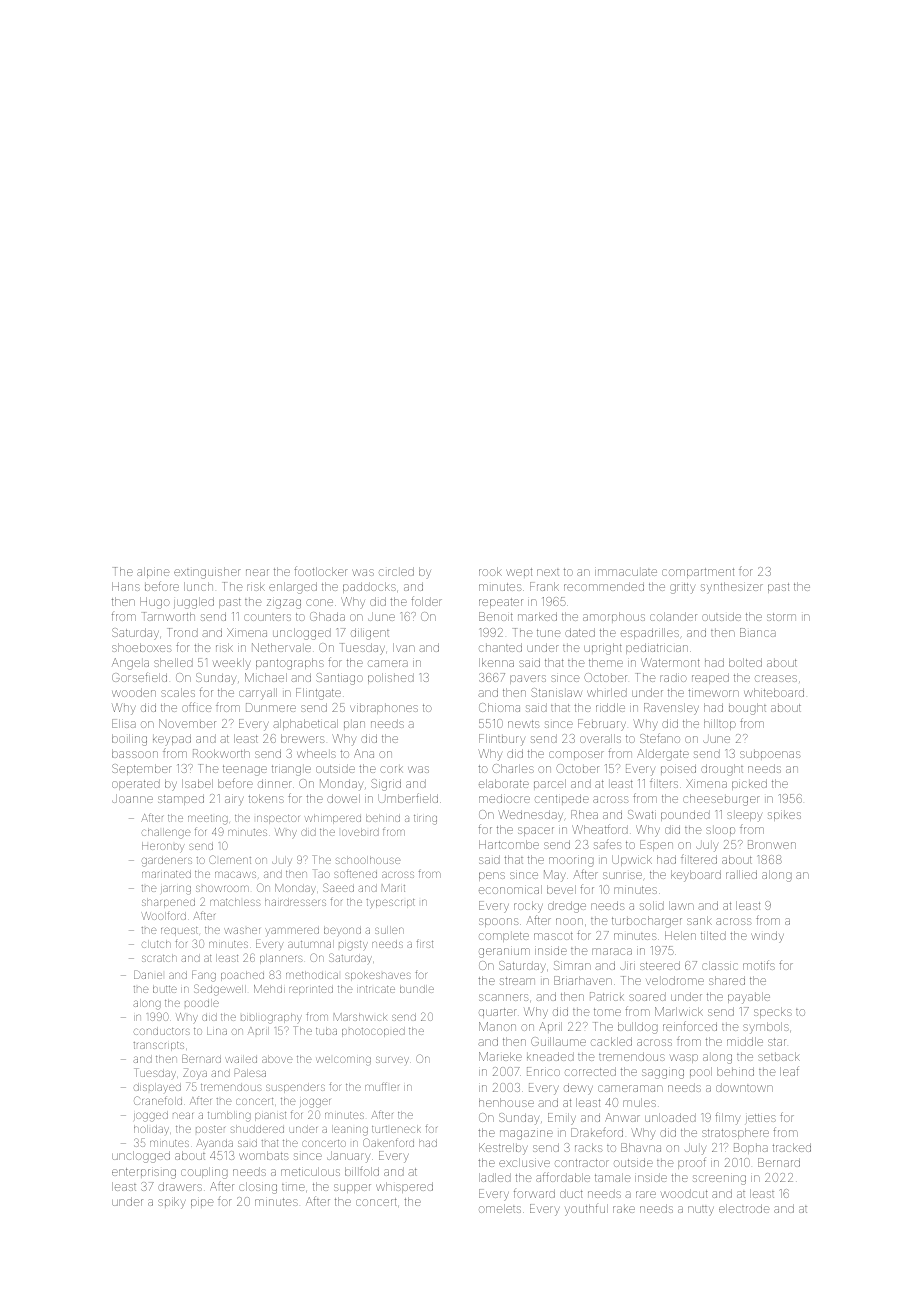 The width and height of the document is (924, 1308). Describe the element at coordinates (277, 1059) in the document. I see `above` at that location.
